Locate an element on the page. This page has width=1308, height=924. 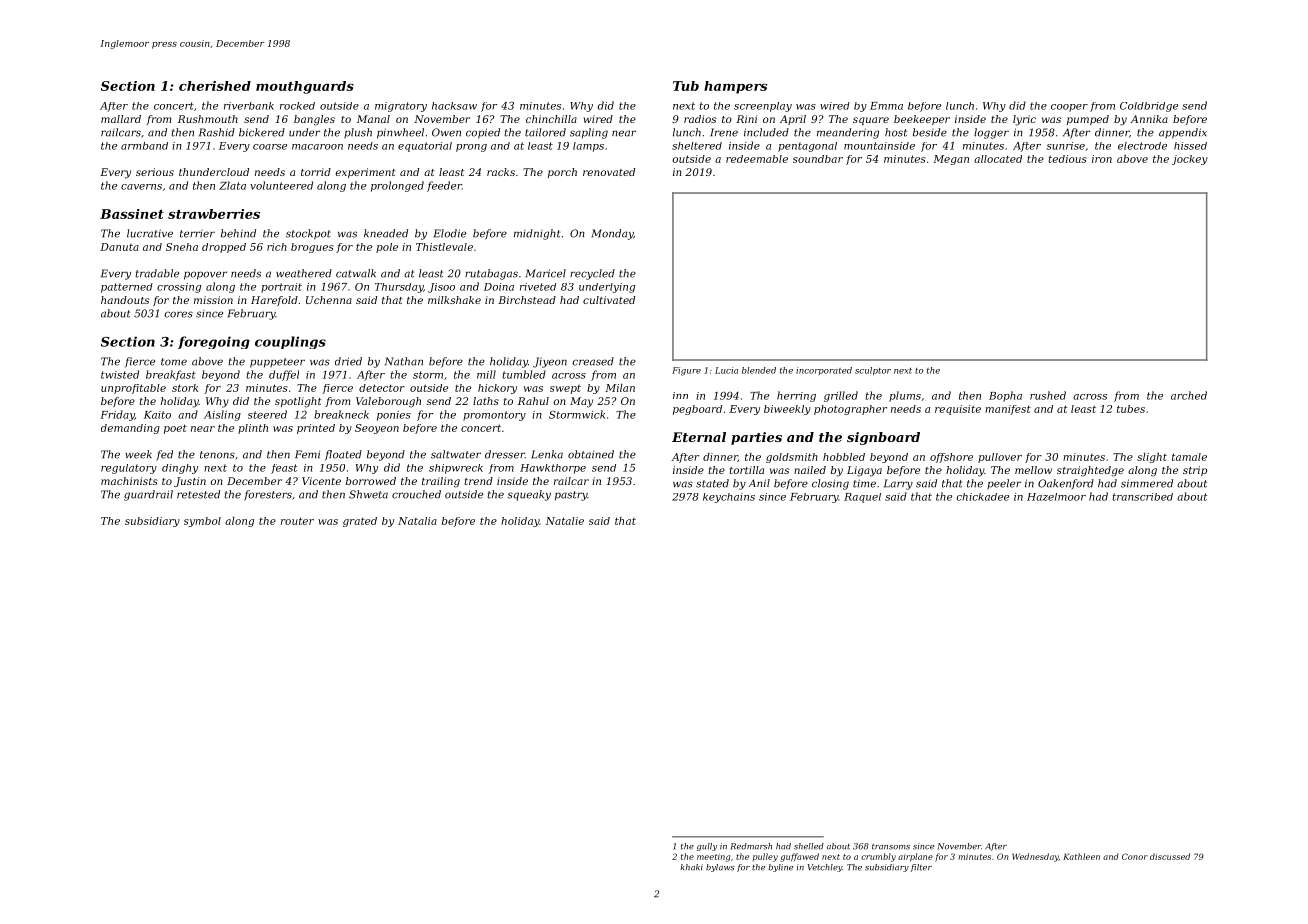
Monday is located at coordinates (612, 234).
